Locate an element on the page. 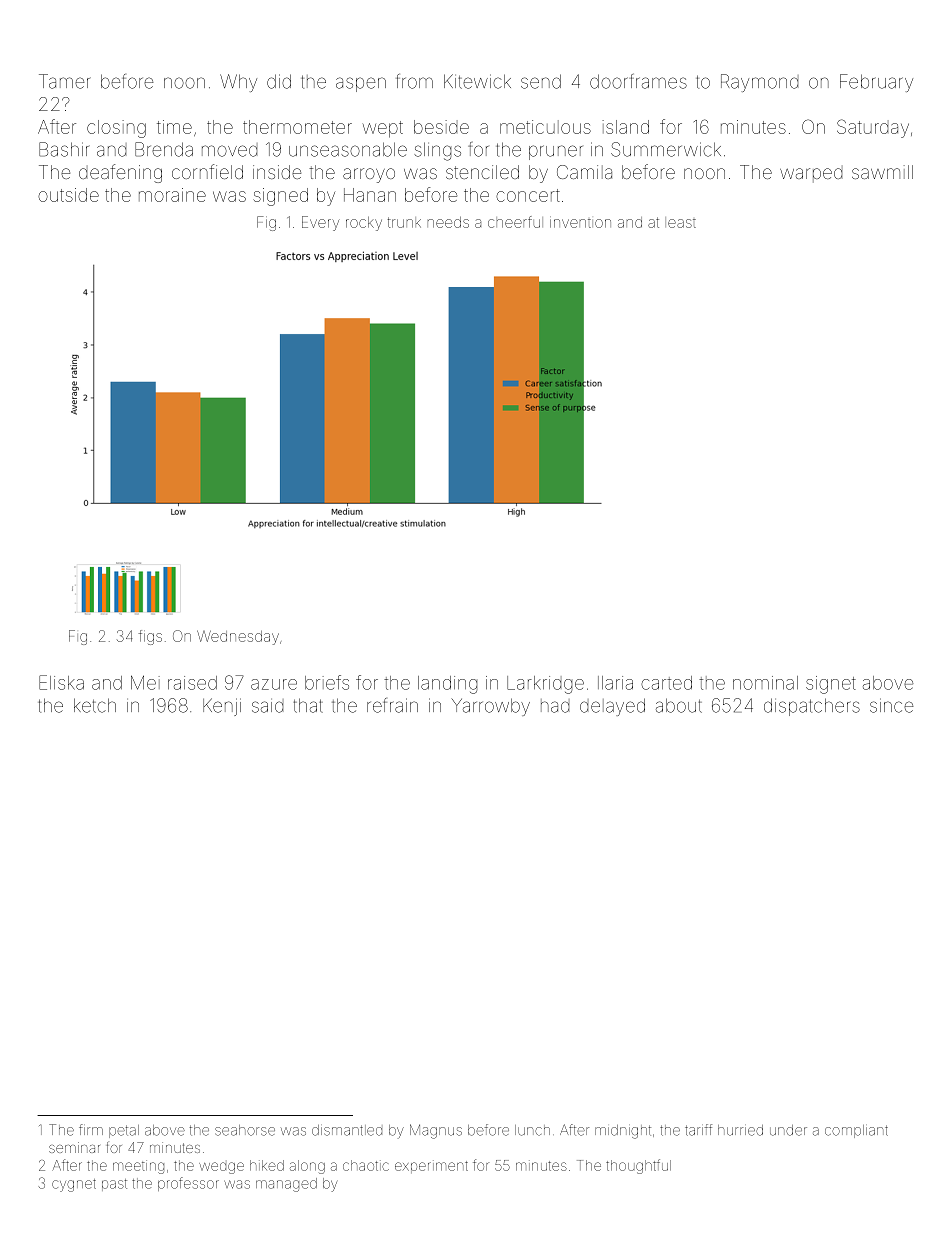 The height and width of the image is (1233, 952). petal is located at coordinates (124, 1131).
